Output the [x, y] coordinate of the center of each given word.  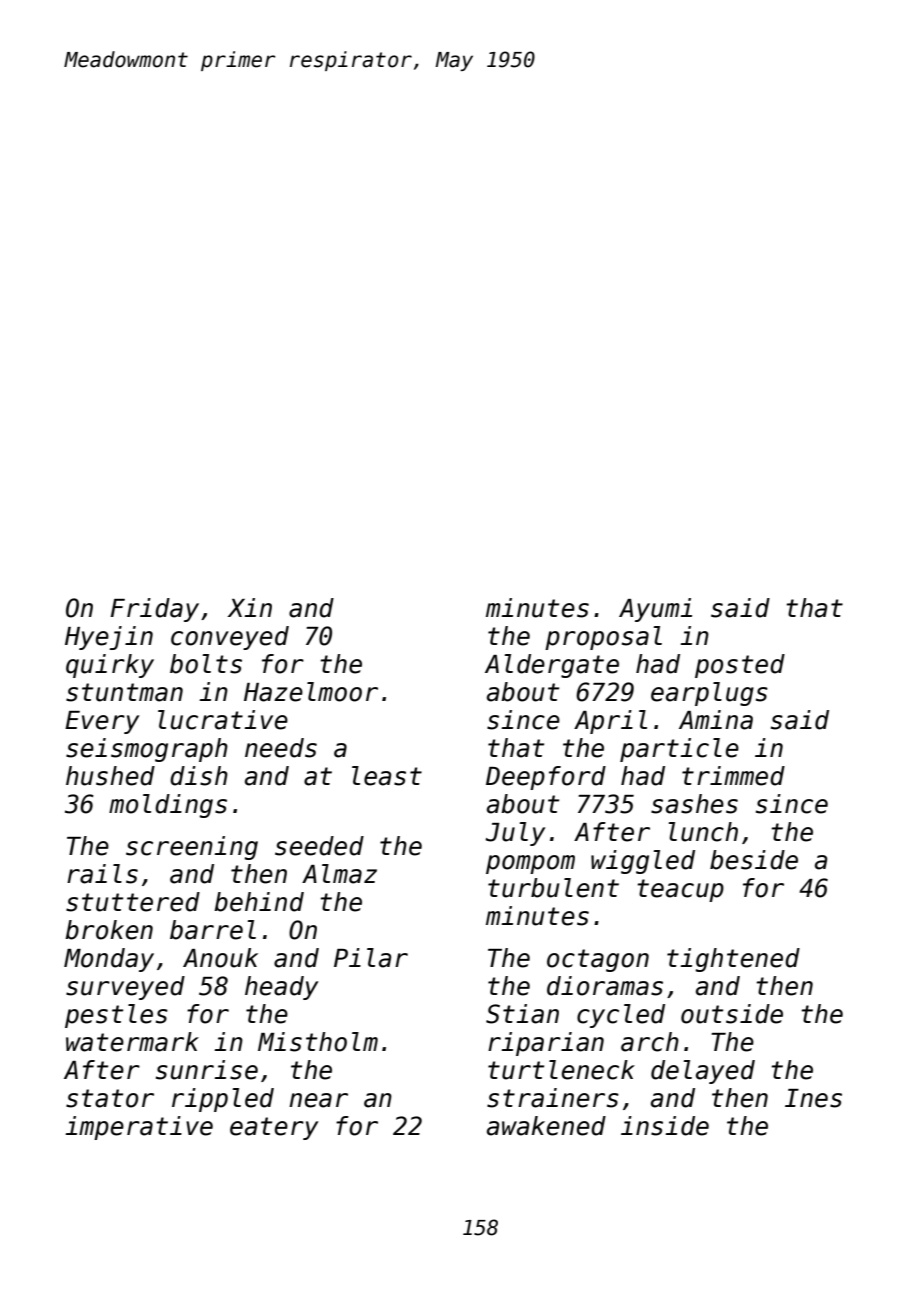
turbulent [553, 888]
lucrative [223, 720]
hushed [110, 776]
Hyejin [109, 638]
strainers [553, 1098]
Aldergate [552, 666]
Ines [813, 1098]
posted [740, 666]
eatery [274, 1128]
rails [102, 874]
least [387, 776]
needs [281, 748]
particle [679, 750]
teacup [680, 890]
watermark [132, 1042]
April [610, 722]
